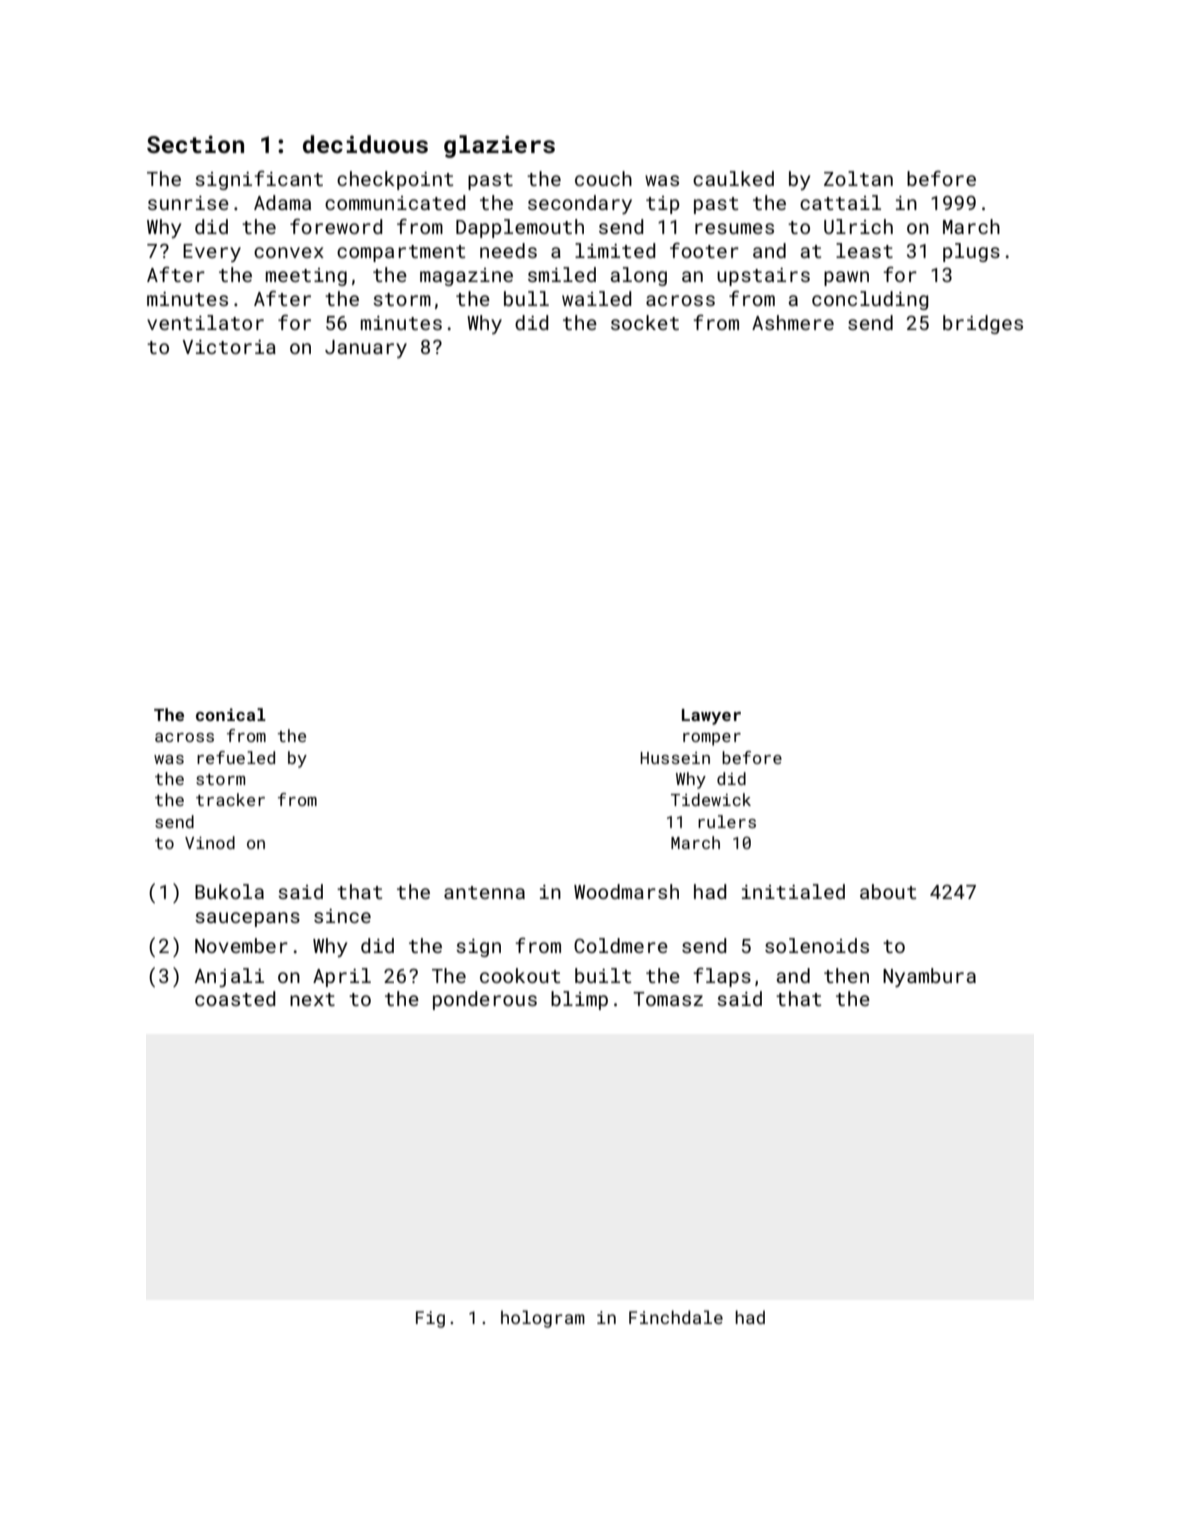 This screenshot has height=1529, width=1181. What do you see at coordinates (888, 891) in the screenshot?
I see `about` at bounding box center [888, 891].
